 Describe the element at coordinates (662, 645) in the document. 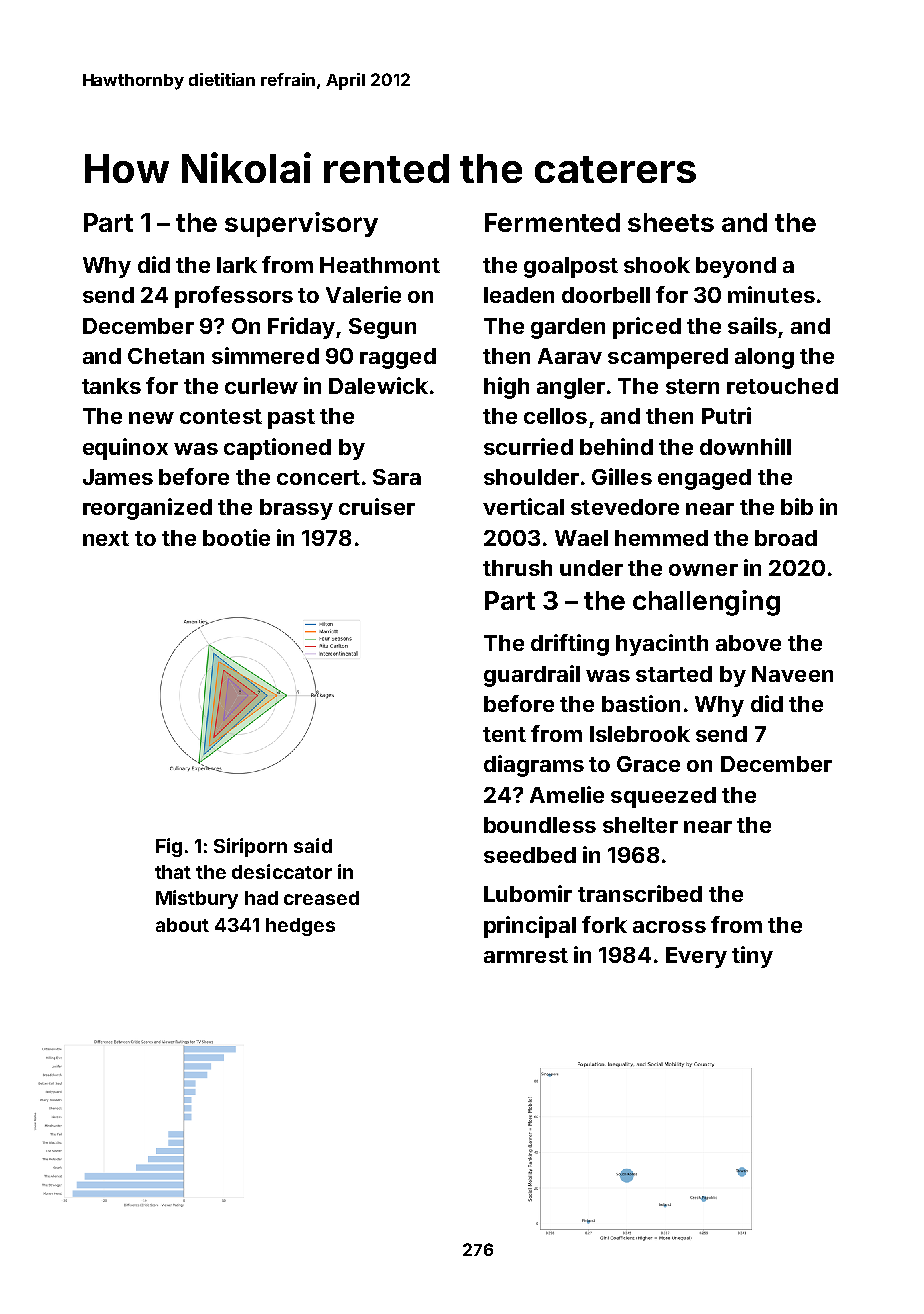

I see `hyacinth` at that location.
